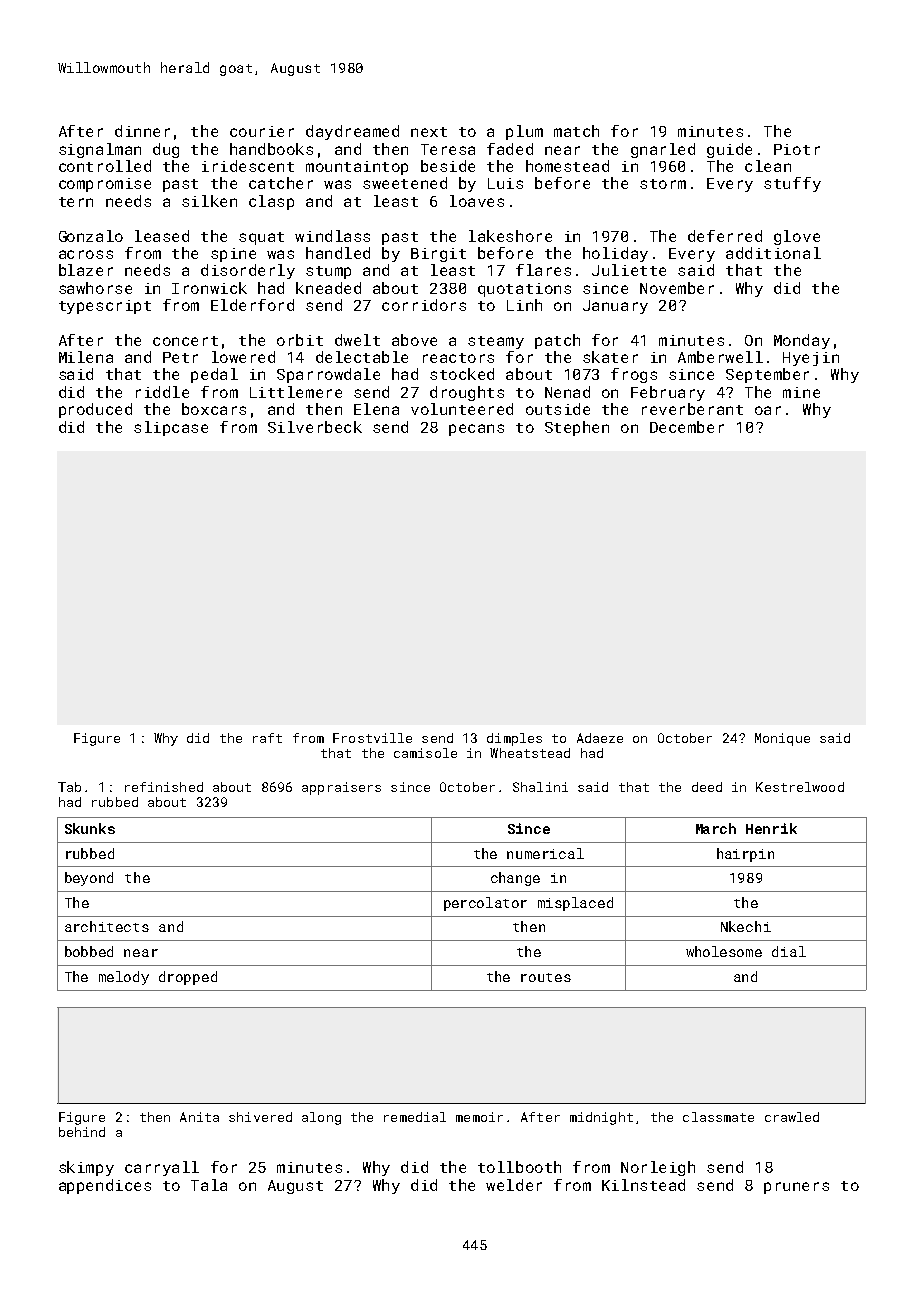 The width and height of the document is (924, 1308). I want to click on dimples, so click(514, 739).
